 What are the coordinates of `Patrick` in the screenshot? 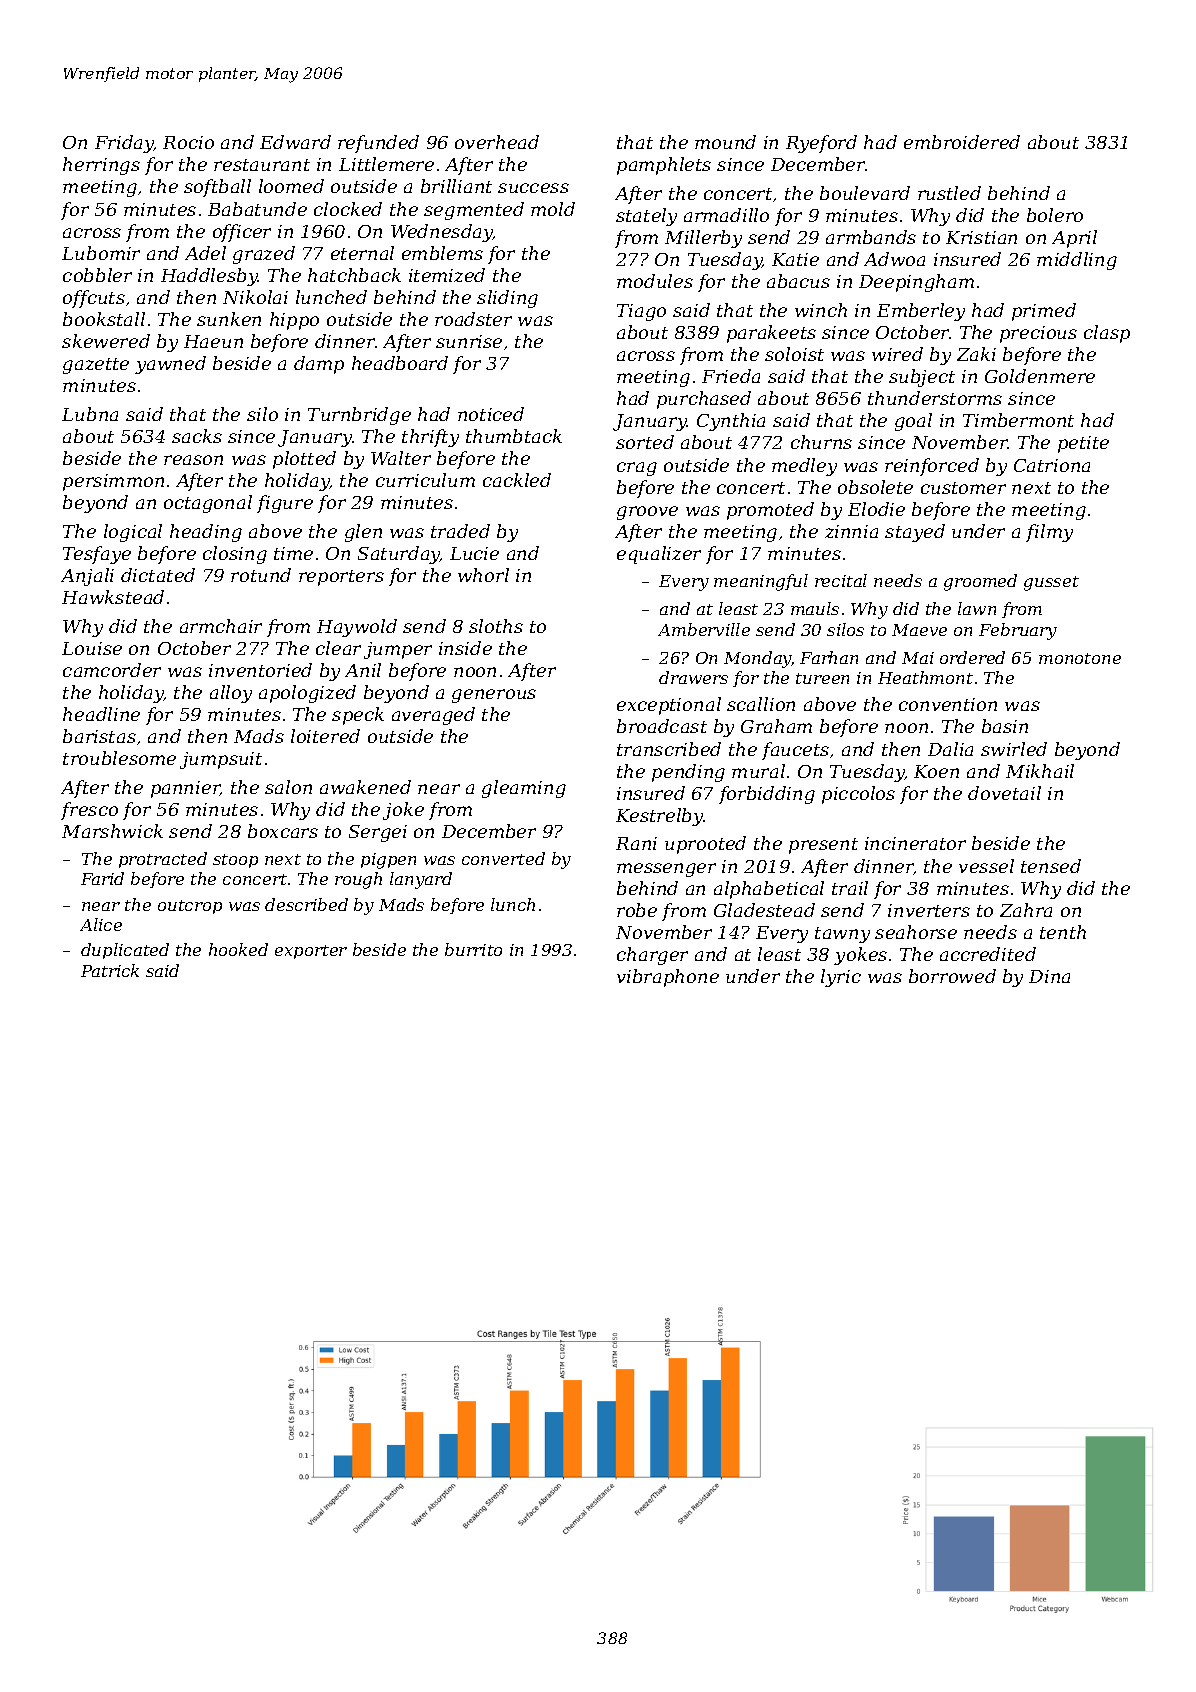 It's located at (110, 970).
